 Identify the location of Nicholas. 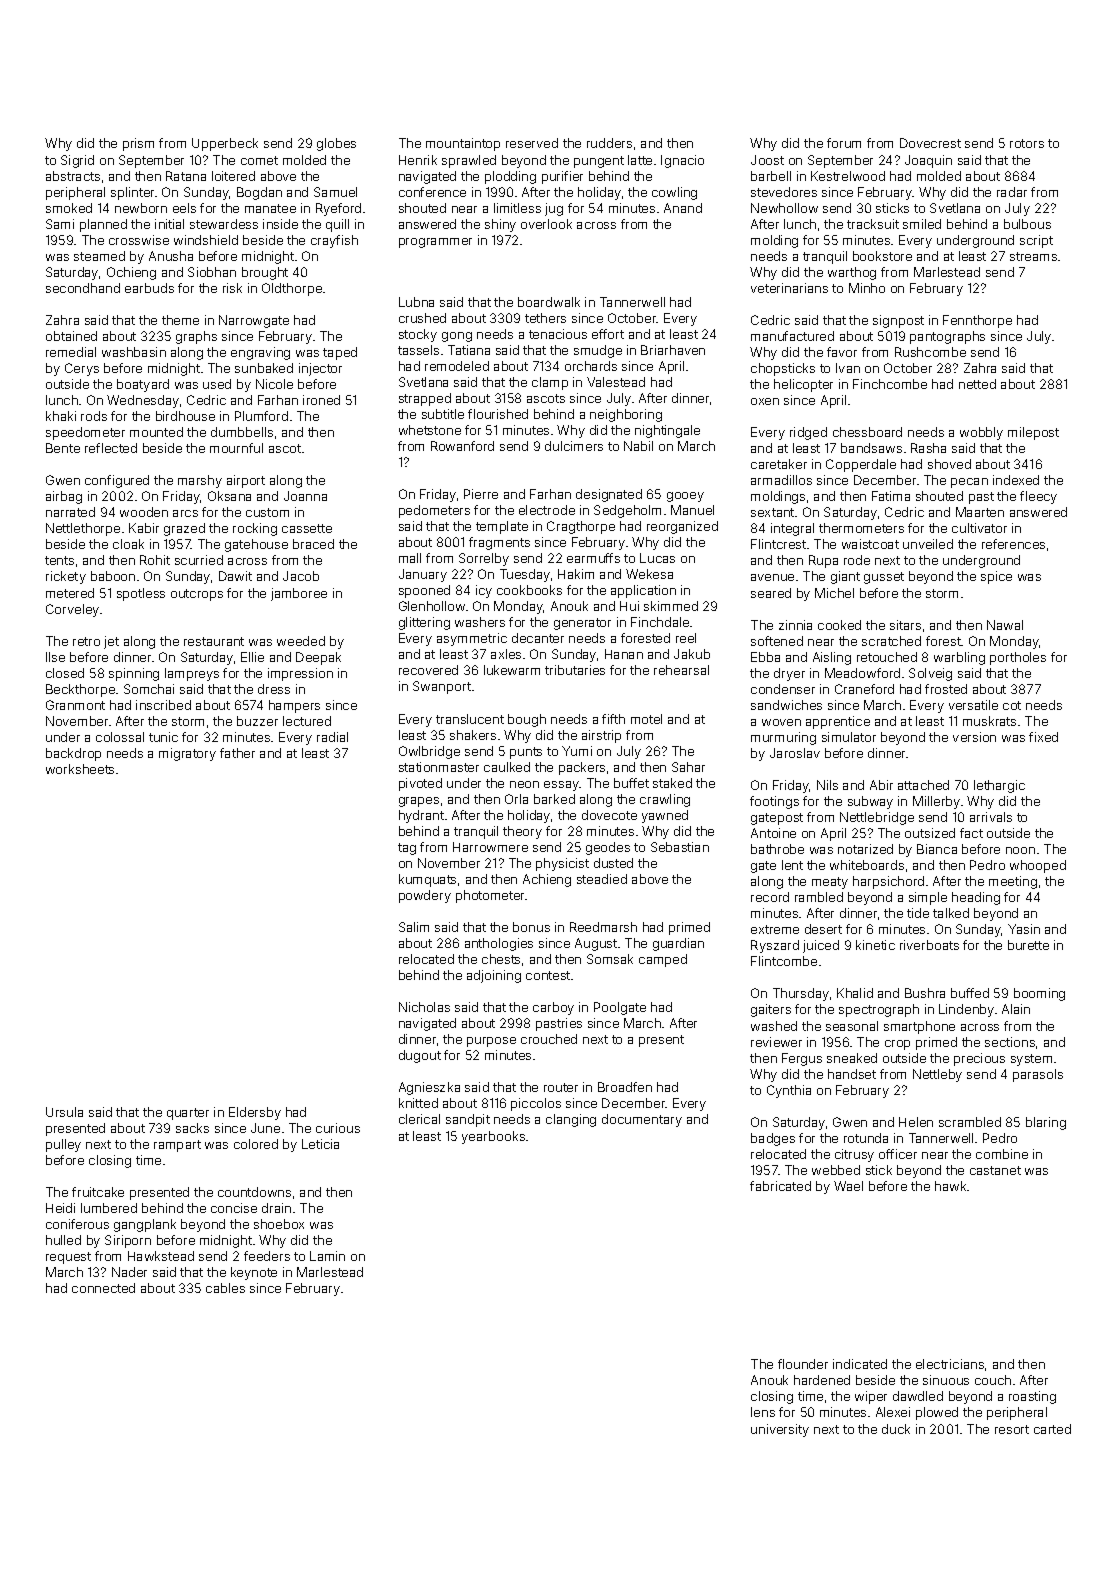
(424, 1007).
